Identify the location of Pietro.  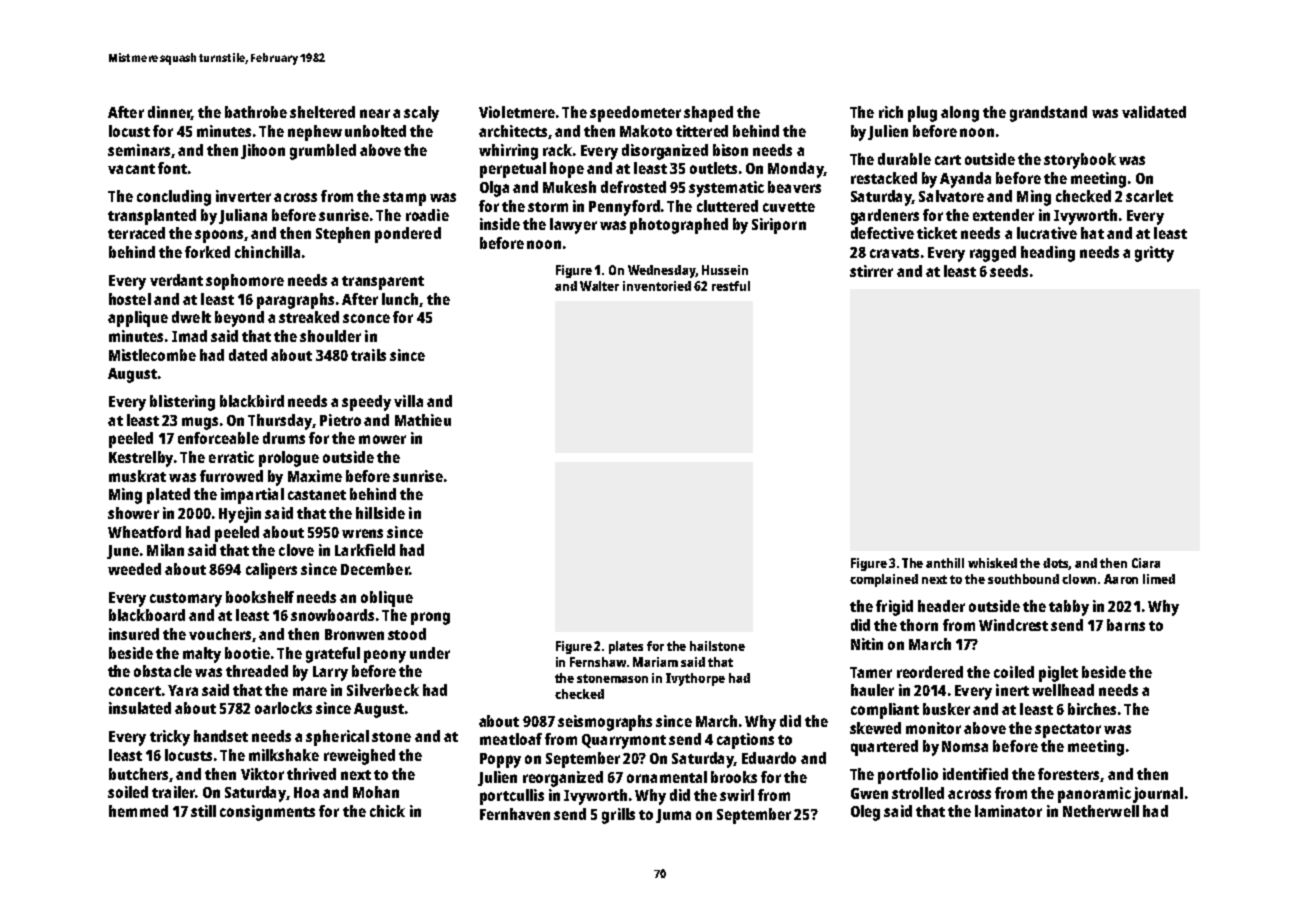
(340, 420).
